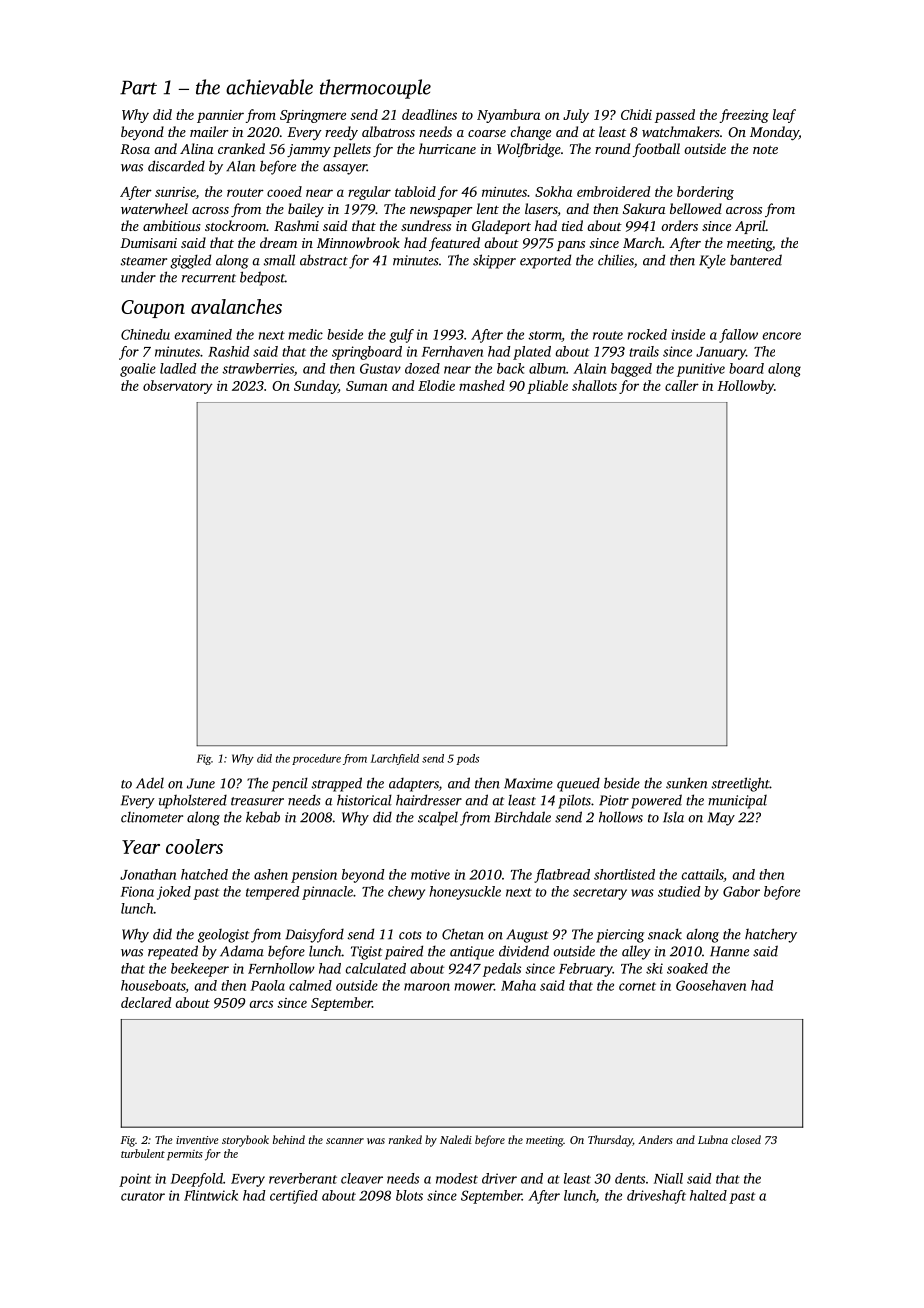 The image size is (924, 1308). Describe the element at coordinates (211, 1195) in the page. I see `Flintwick` at that location.
